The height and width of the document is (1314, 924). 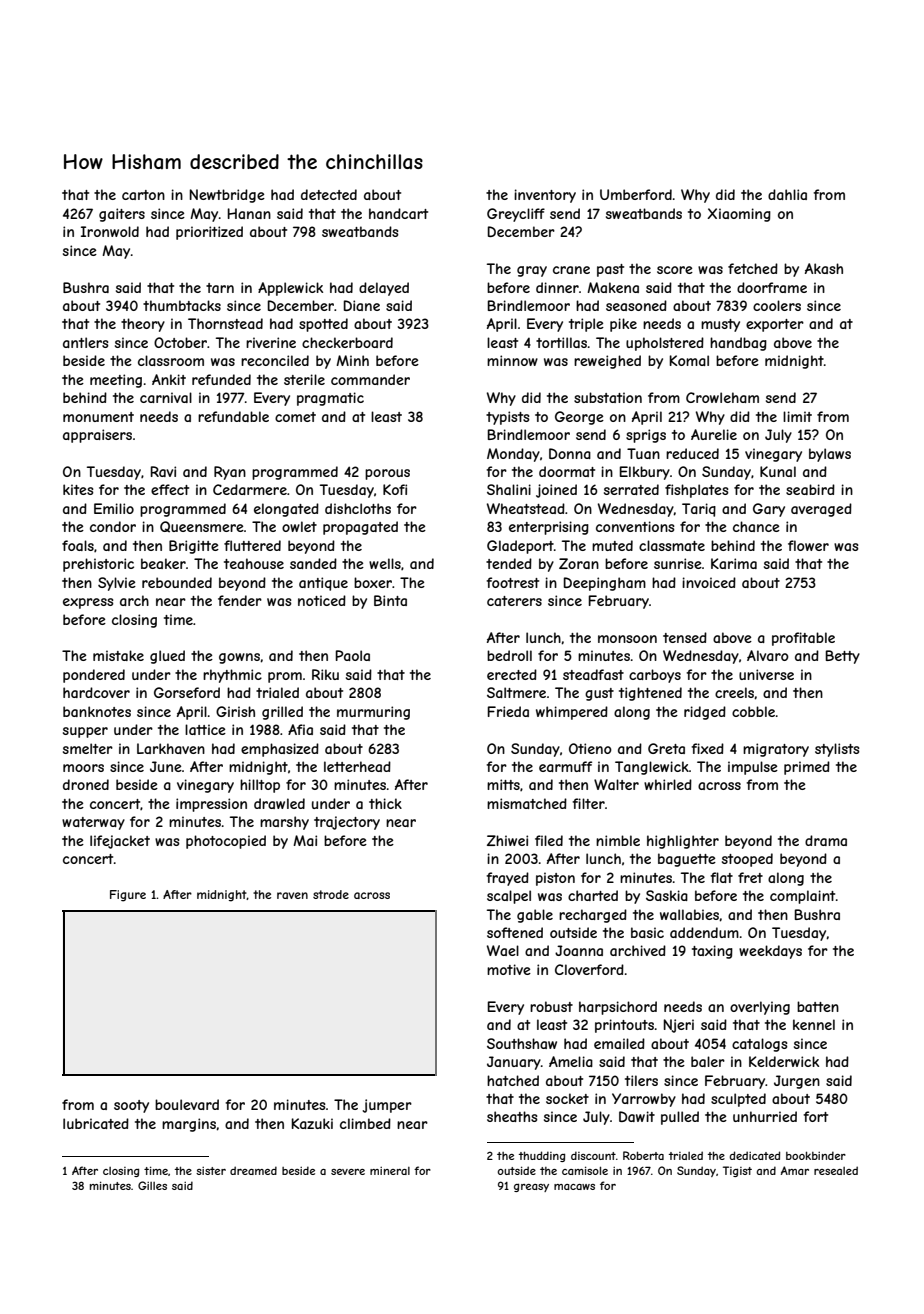 I want to click on appraisers, so click(x=97, y=436).
